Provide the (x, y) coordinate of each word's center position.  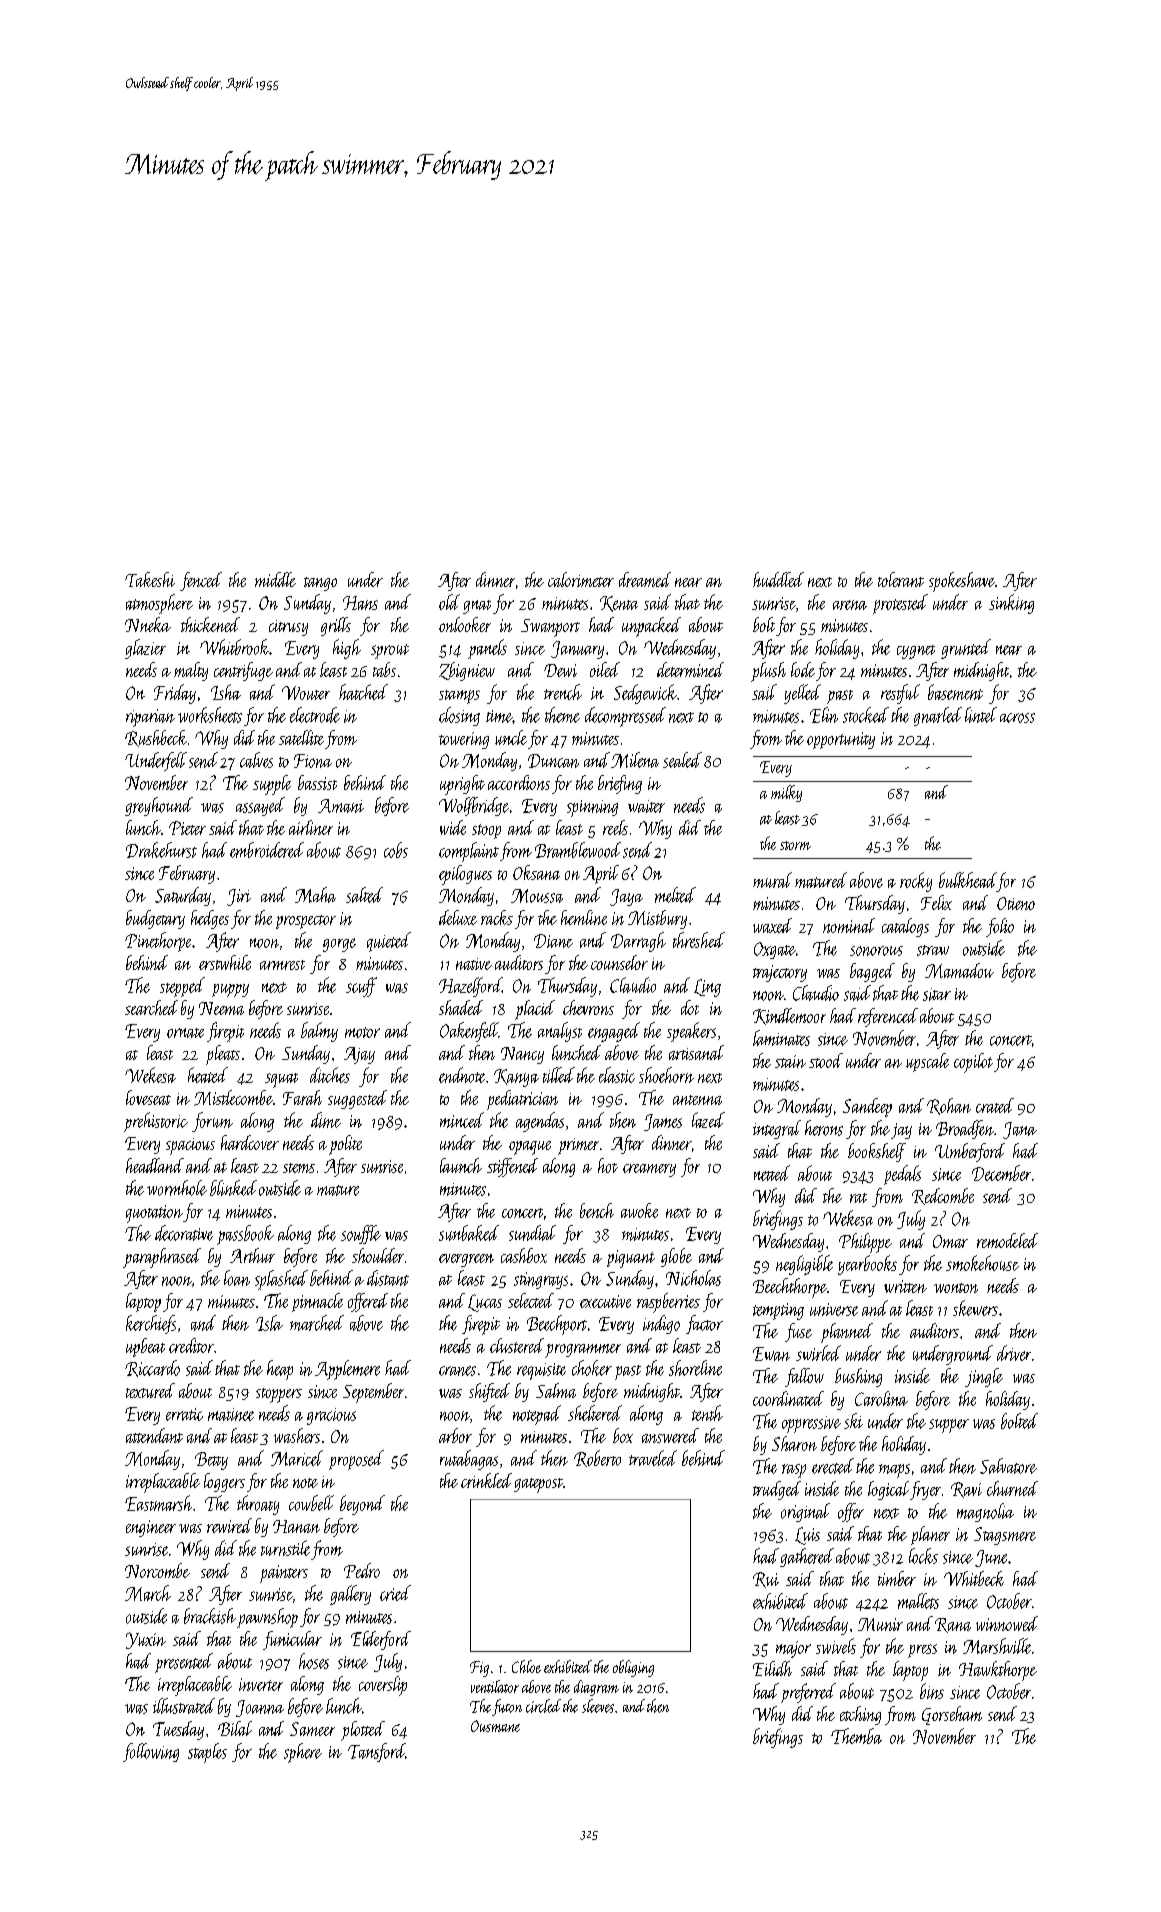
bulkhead (968, 880)
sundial (532, 1233)
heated (208, 1075)
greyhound (159, 806)
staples (207, 1753)
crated (995, 1105)
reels (615, 827)
